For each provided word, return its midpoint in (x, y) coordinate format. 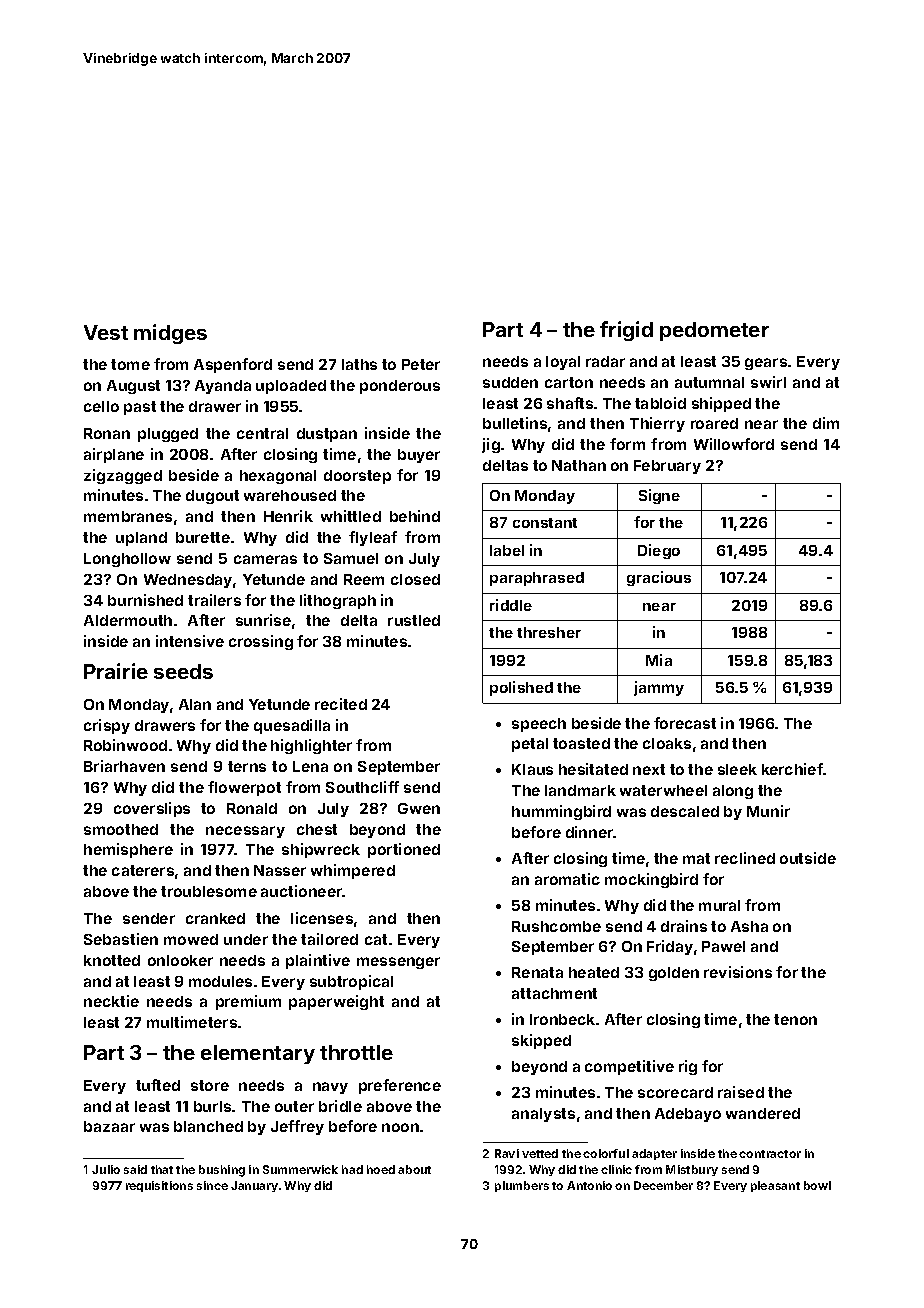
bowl (817, 1185)
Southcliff (362, 787)
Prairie (116, 671)
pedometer (714, 331)
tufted (158, 1085)
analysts (543, 1115)
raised (741, 1092)
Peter (421, 364)
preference (400, 1086)
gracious (659, 578)
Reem (364, 579)
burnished (145, 600)
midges (170, 334)
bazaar (109, 1126)
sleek (737, 769)
